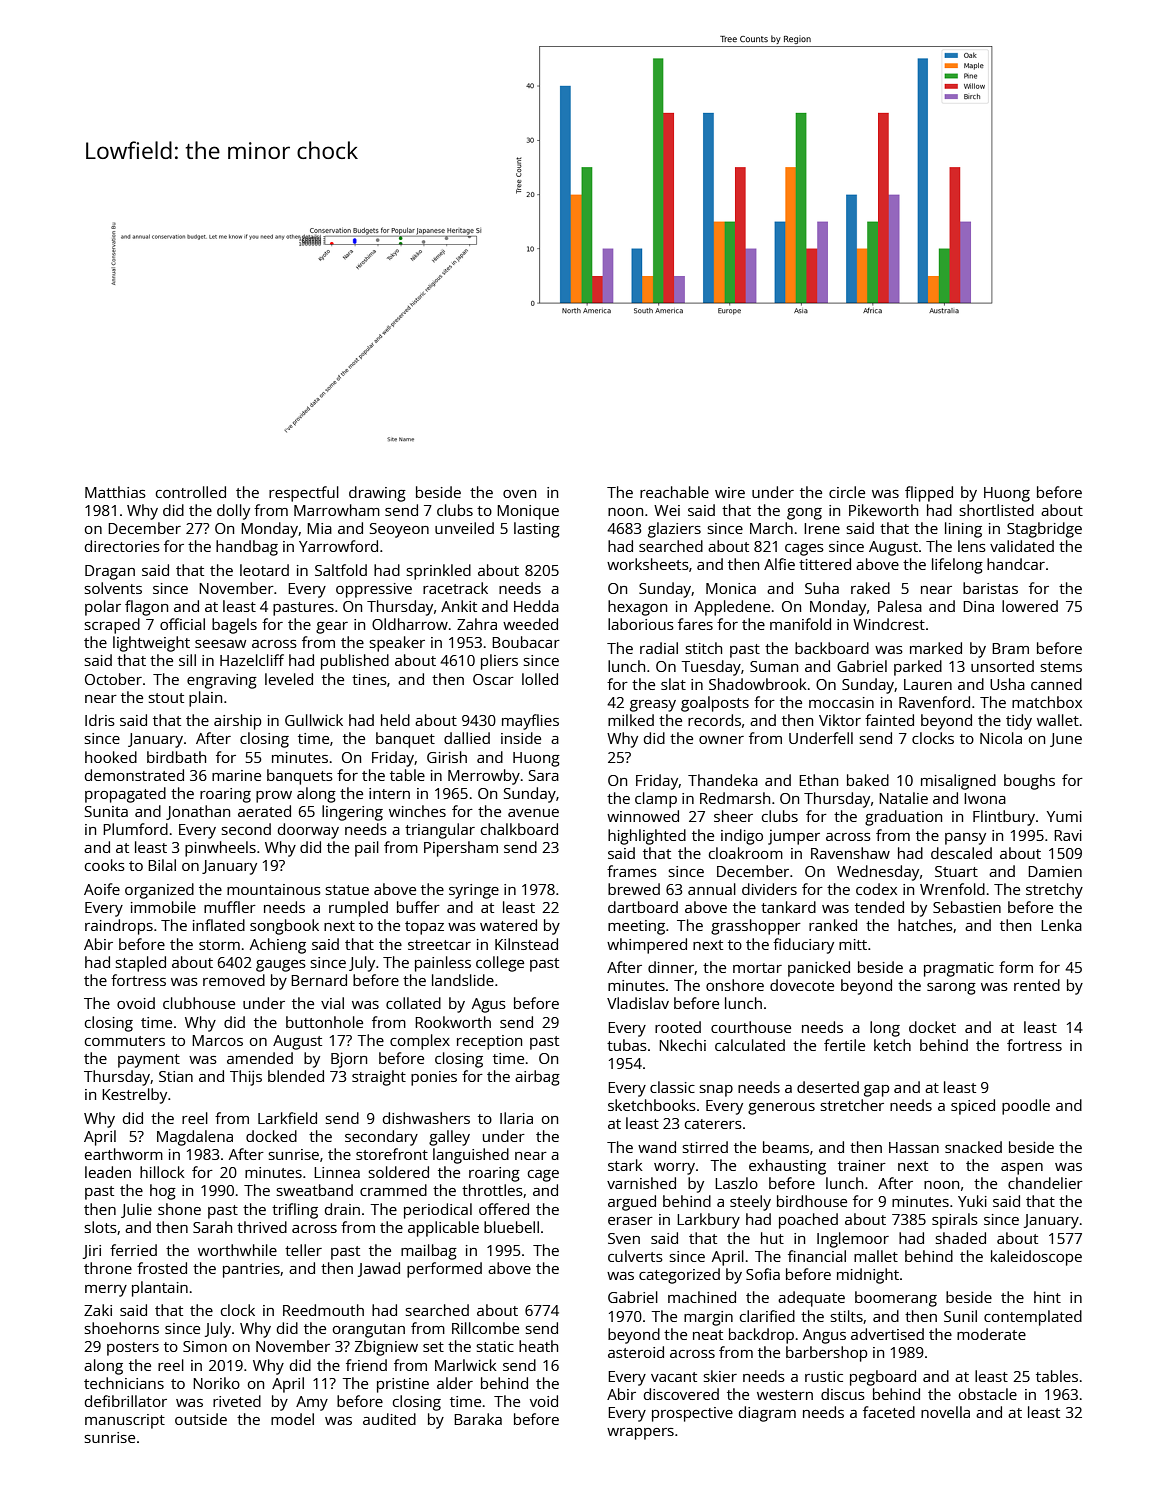 This image has height=1510, width=1167. I want to click on Gullwick, so click(314, 720).
